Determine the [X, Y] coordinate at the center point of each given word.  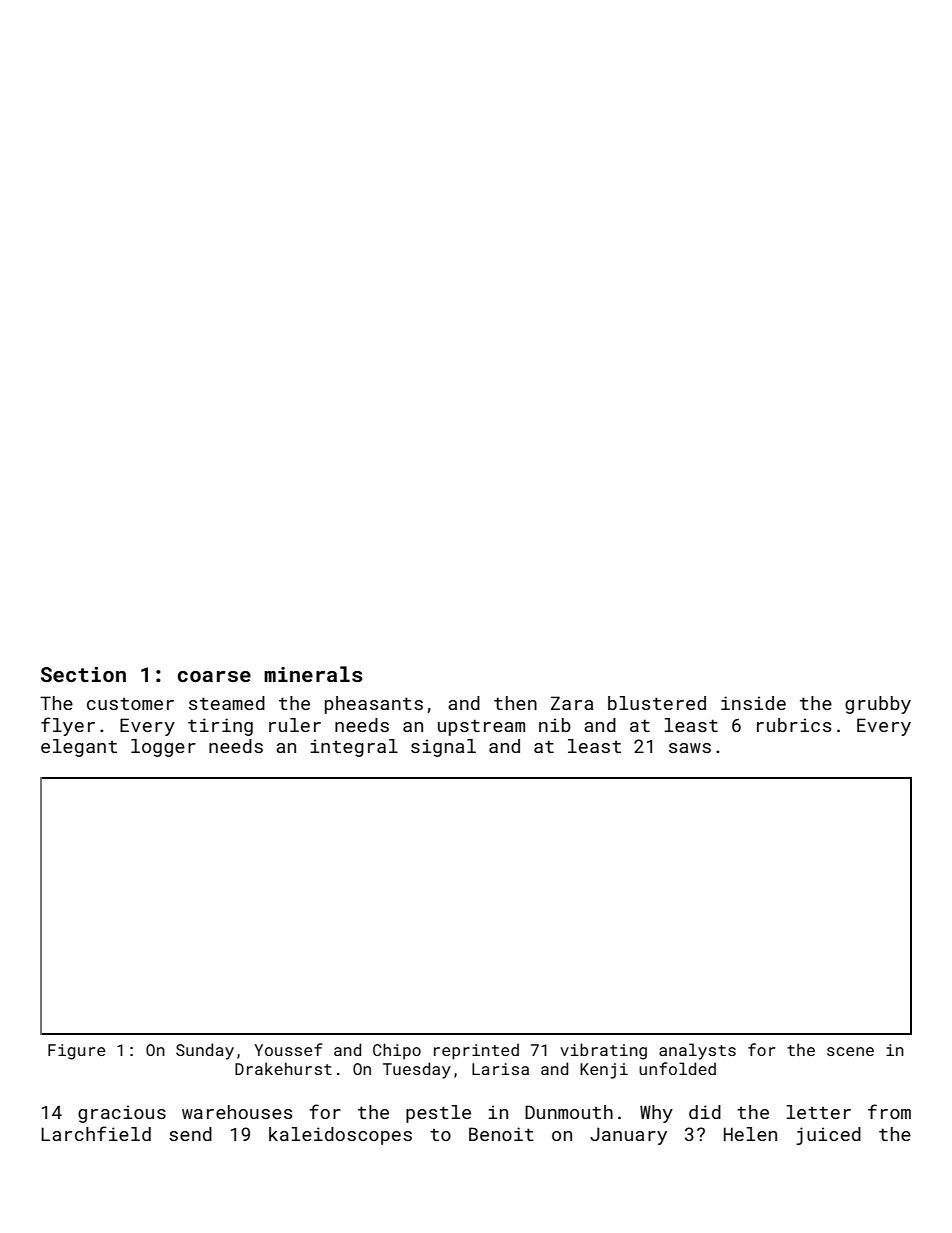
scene [850, 1051]
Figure [76, 1052]
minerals [313, 674]
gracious [122, 1114]
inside [753, 703]
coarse [214, 676]
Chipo [397, 1051]
